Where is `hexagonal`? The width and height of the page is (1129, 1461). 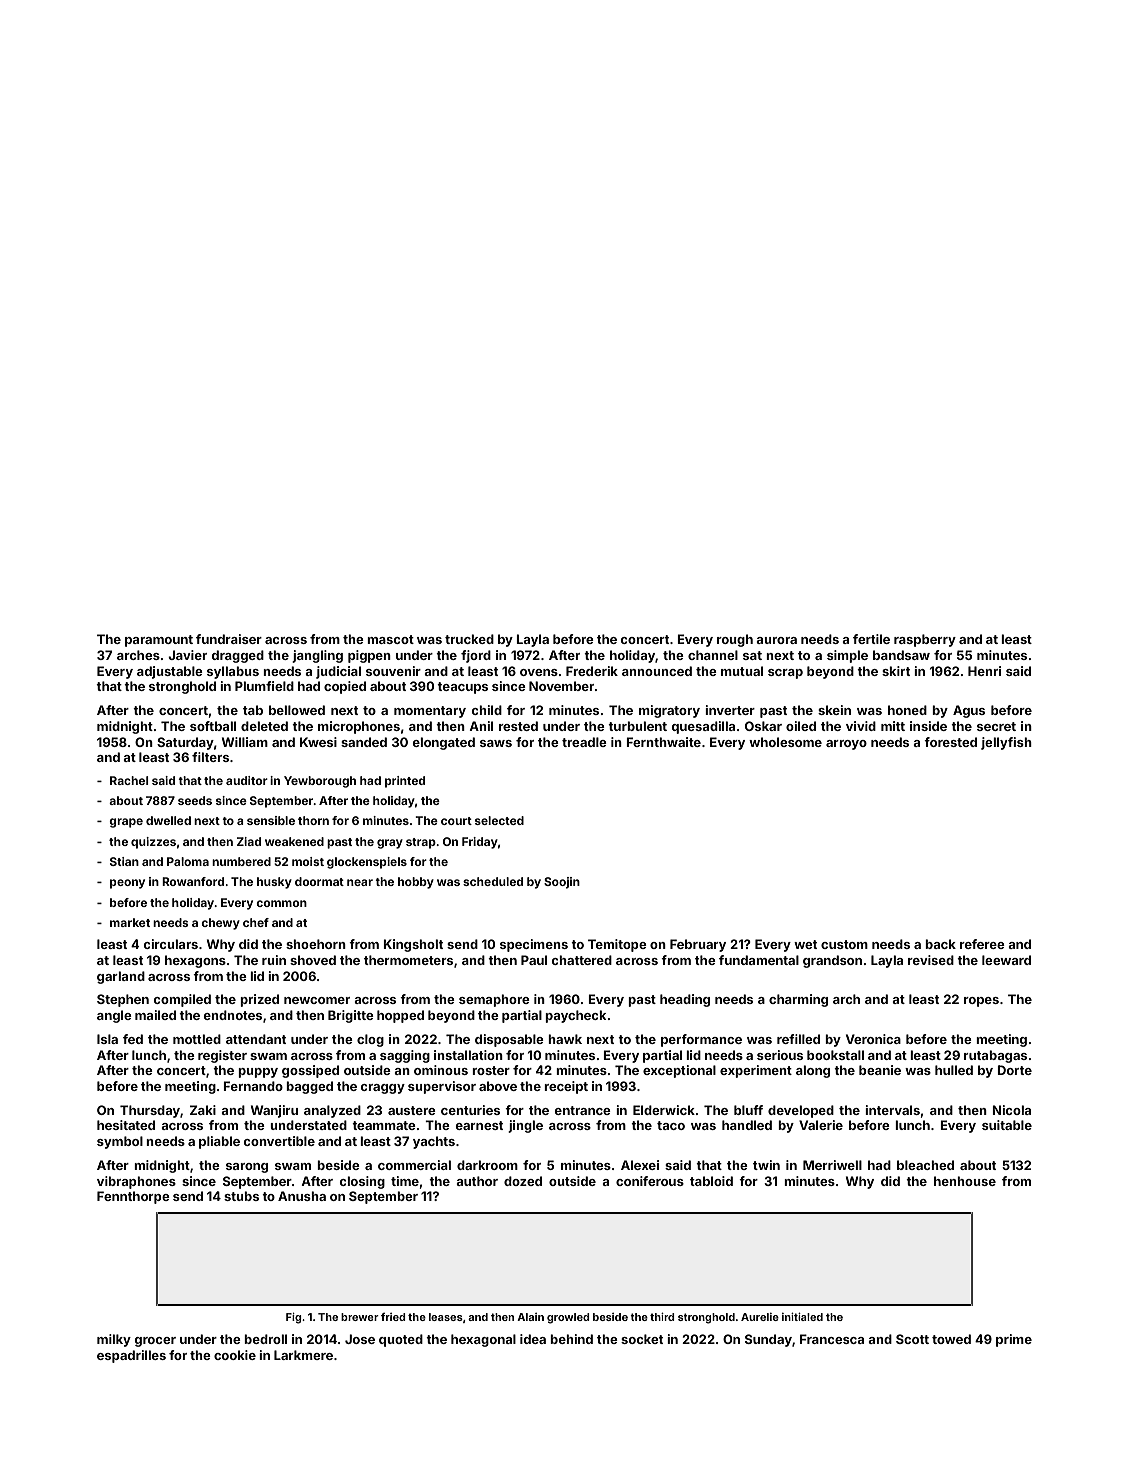
hexagonal is located at coordinates (483, 1340).
